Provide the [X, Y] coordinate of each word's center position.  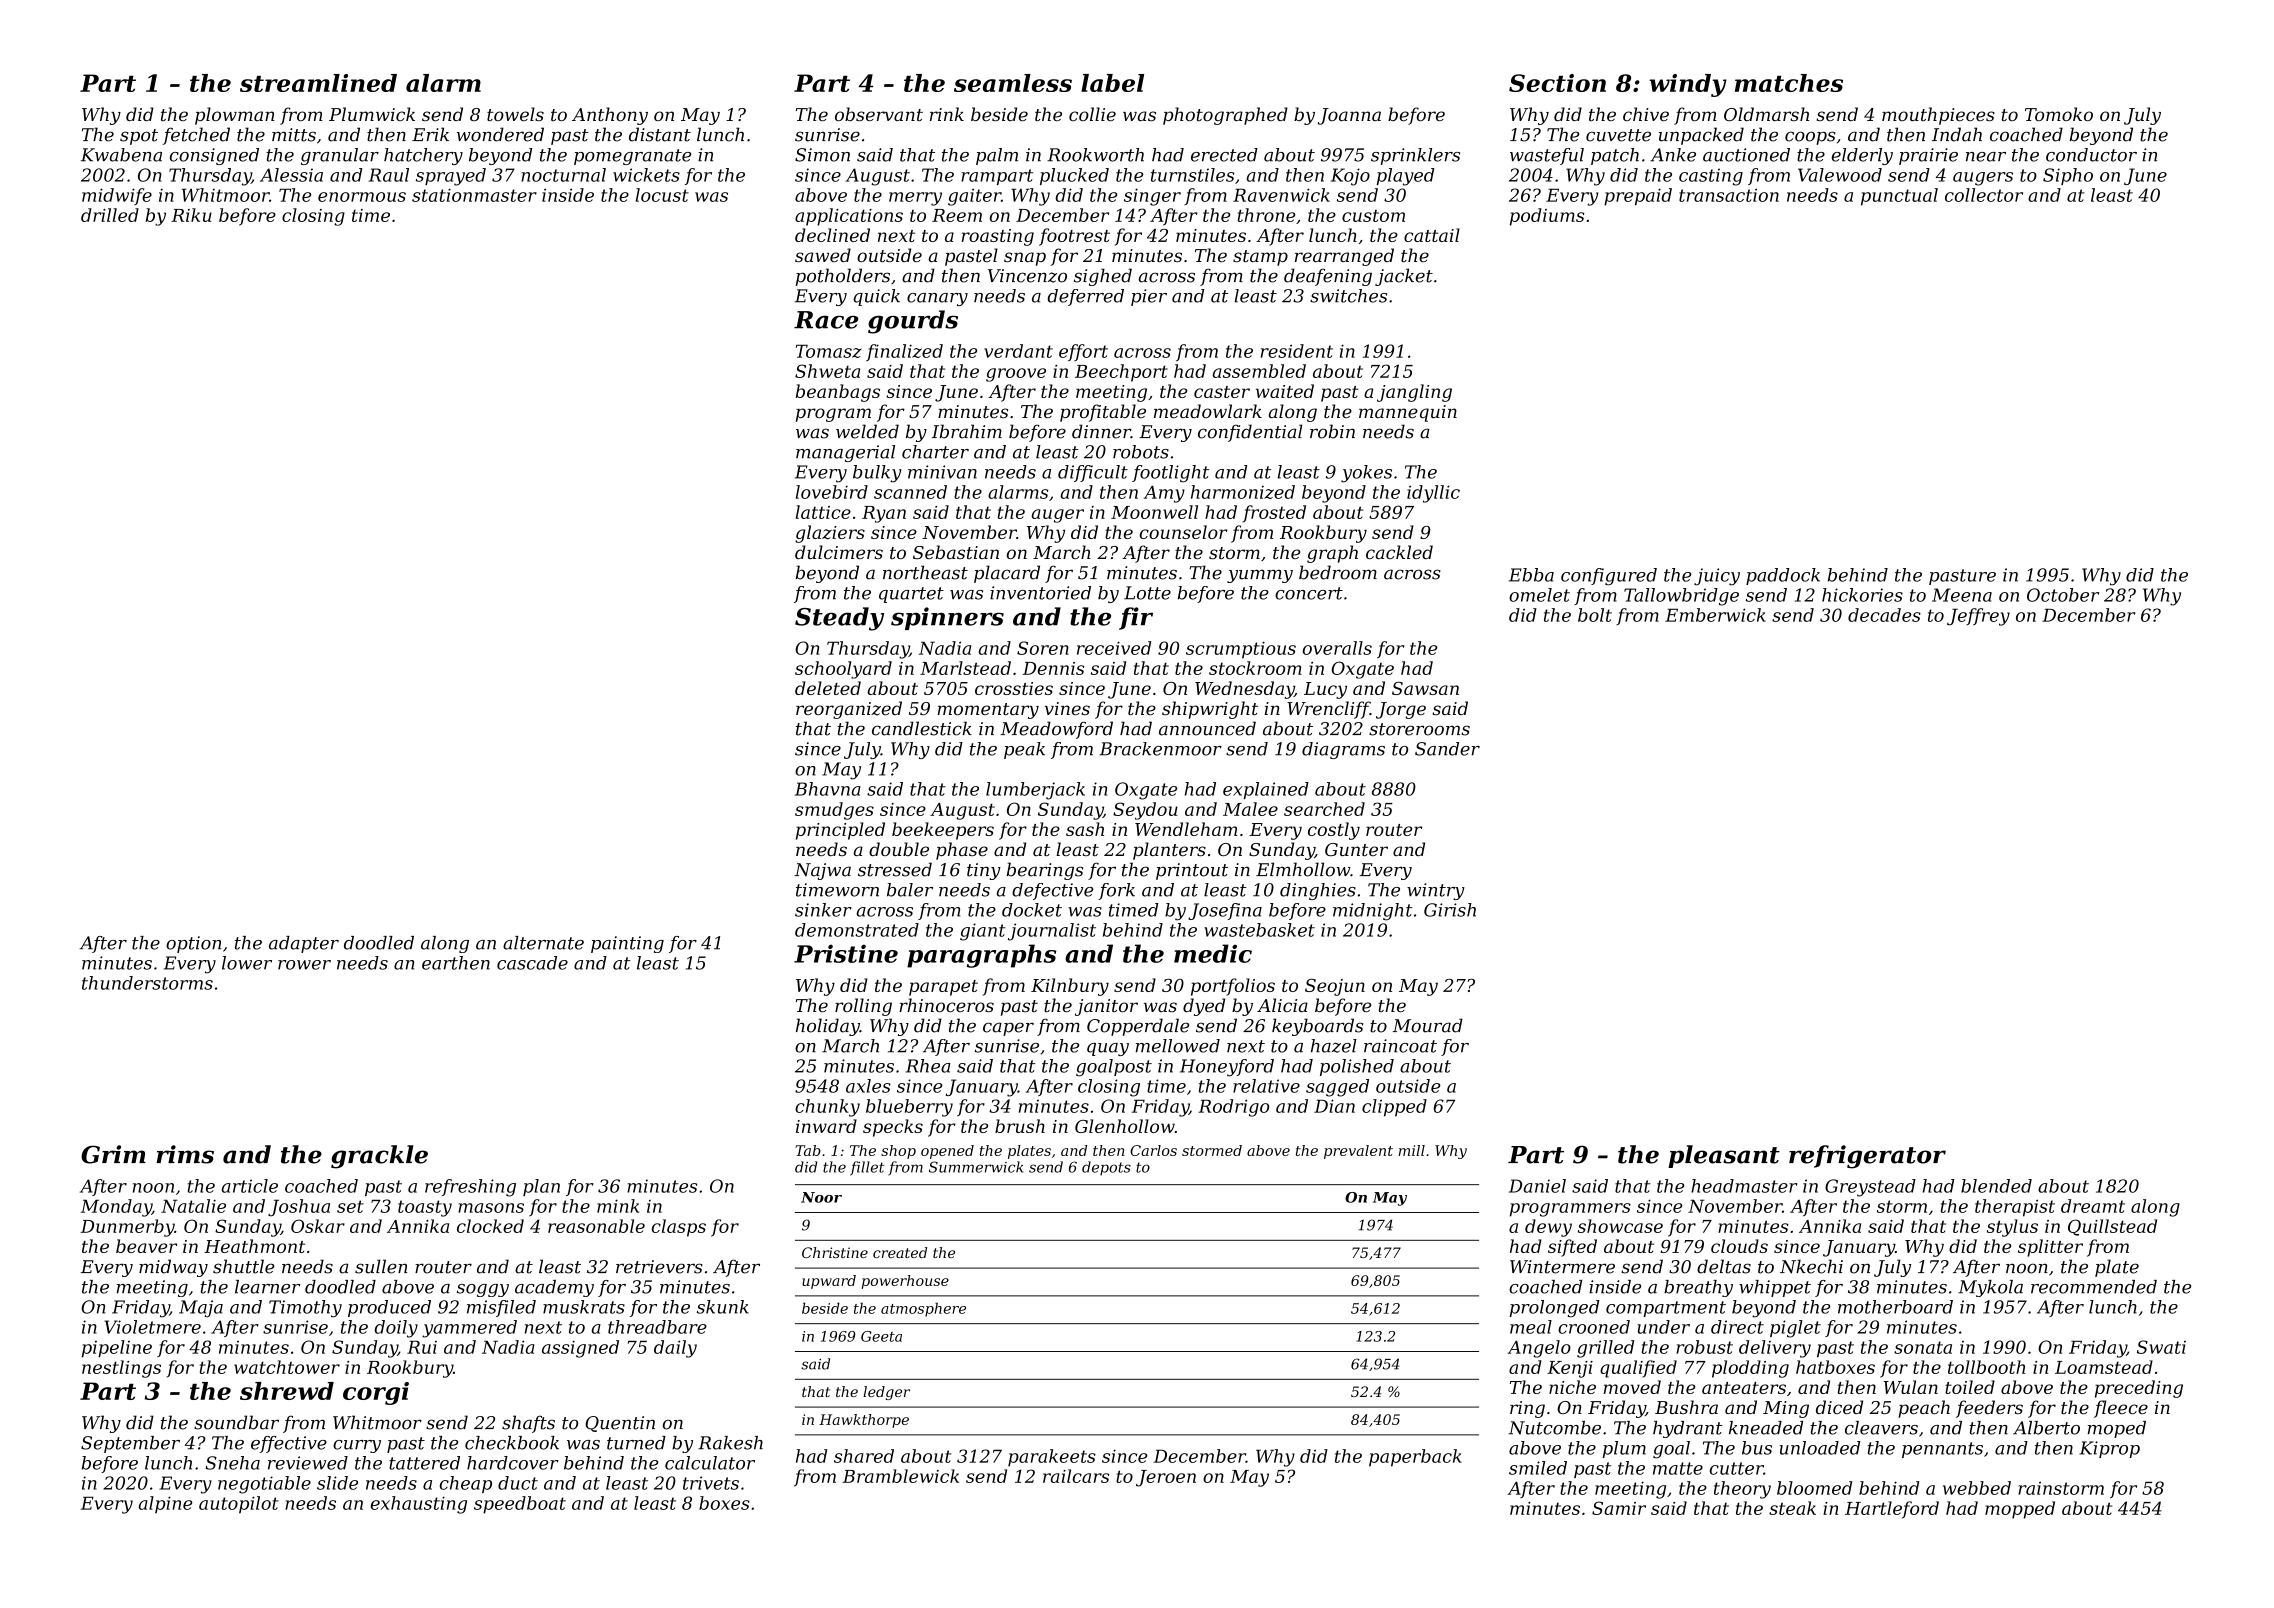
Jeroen [1166, 1478]
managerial [845, 453]
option [193, 944]
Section [1557, 83]
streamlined [318, 83]
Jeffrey [1978, 617]
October [2063, 595]
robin [1332, 431]
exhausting [419, 1505]
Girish [1450, 910]
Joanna [1349, 116]
